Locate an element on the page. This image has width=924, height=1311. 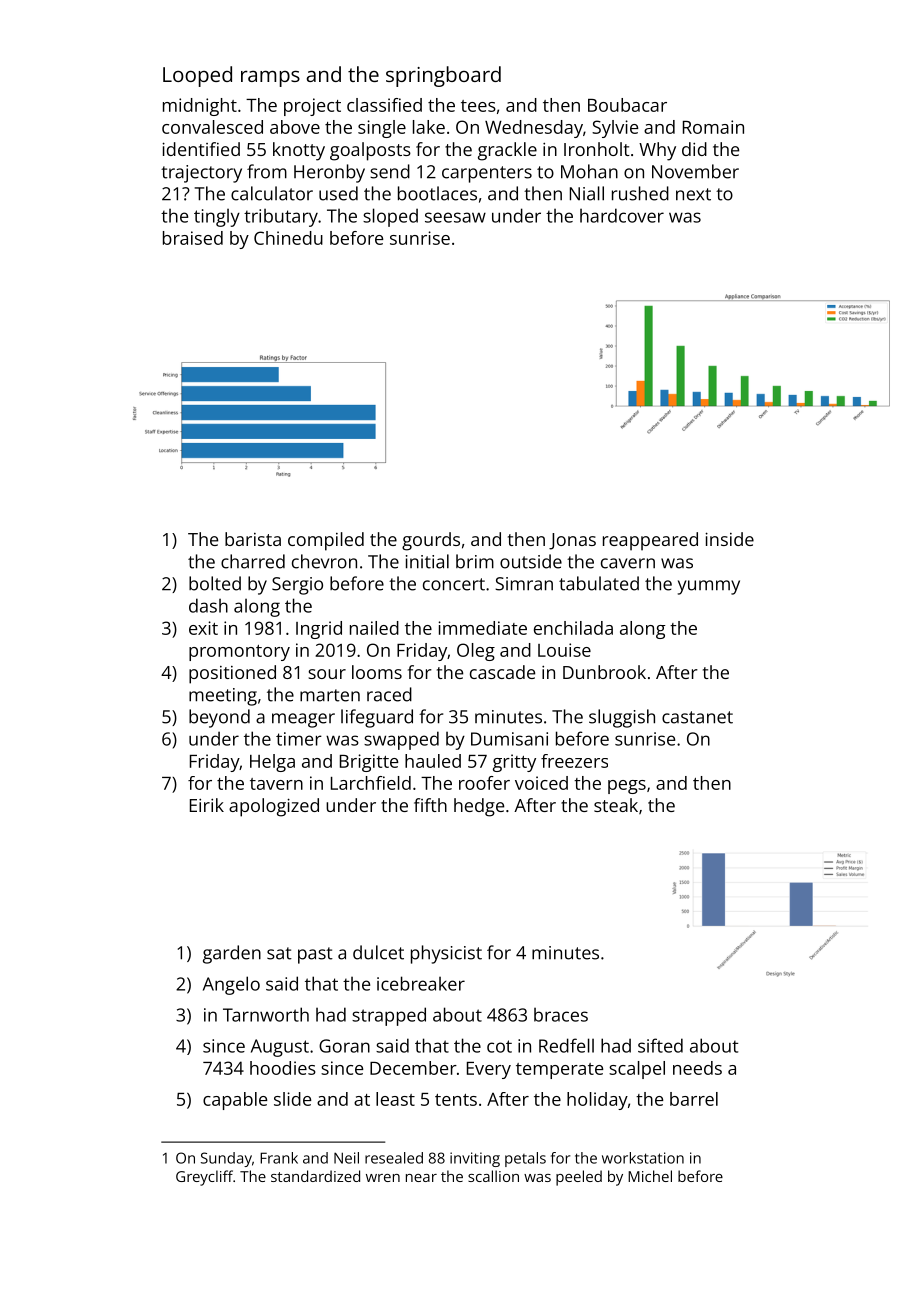
Michel is located at coordinates (650, 1176).
